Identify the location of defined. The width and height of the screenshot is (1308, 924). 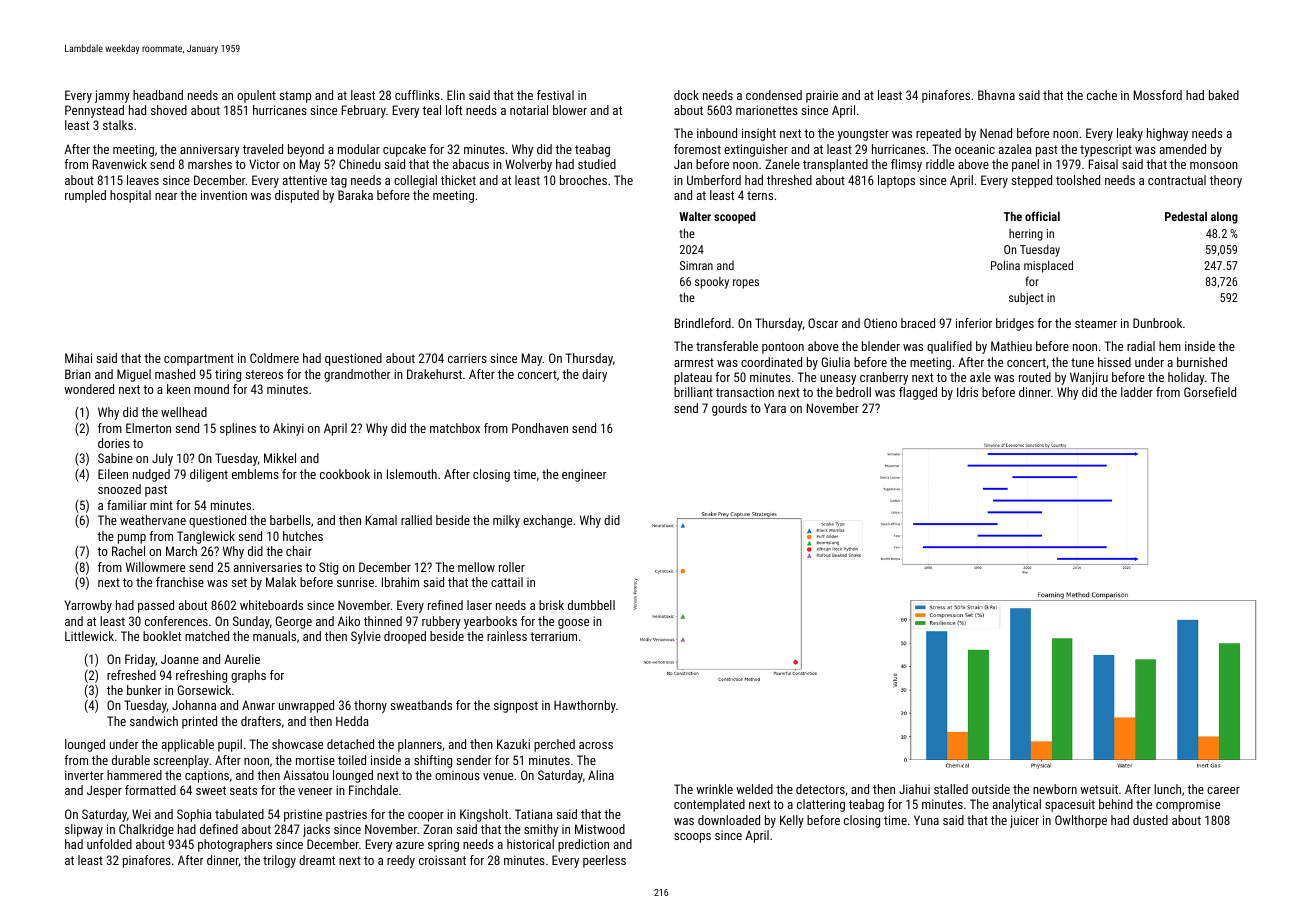
(219, 829).
